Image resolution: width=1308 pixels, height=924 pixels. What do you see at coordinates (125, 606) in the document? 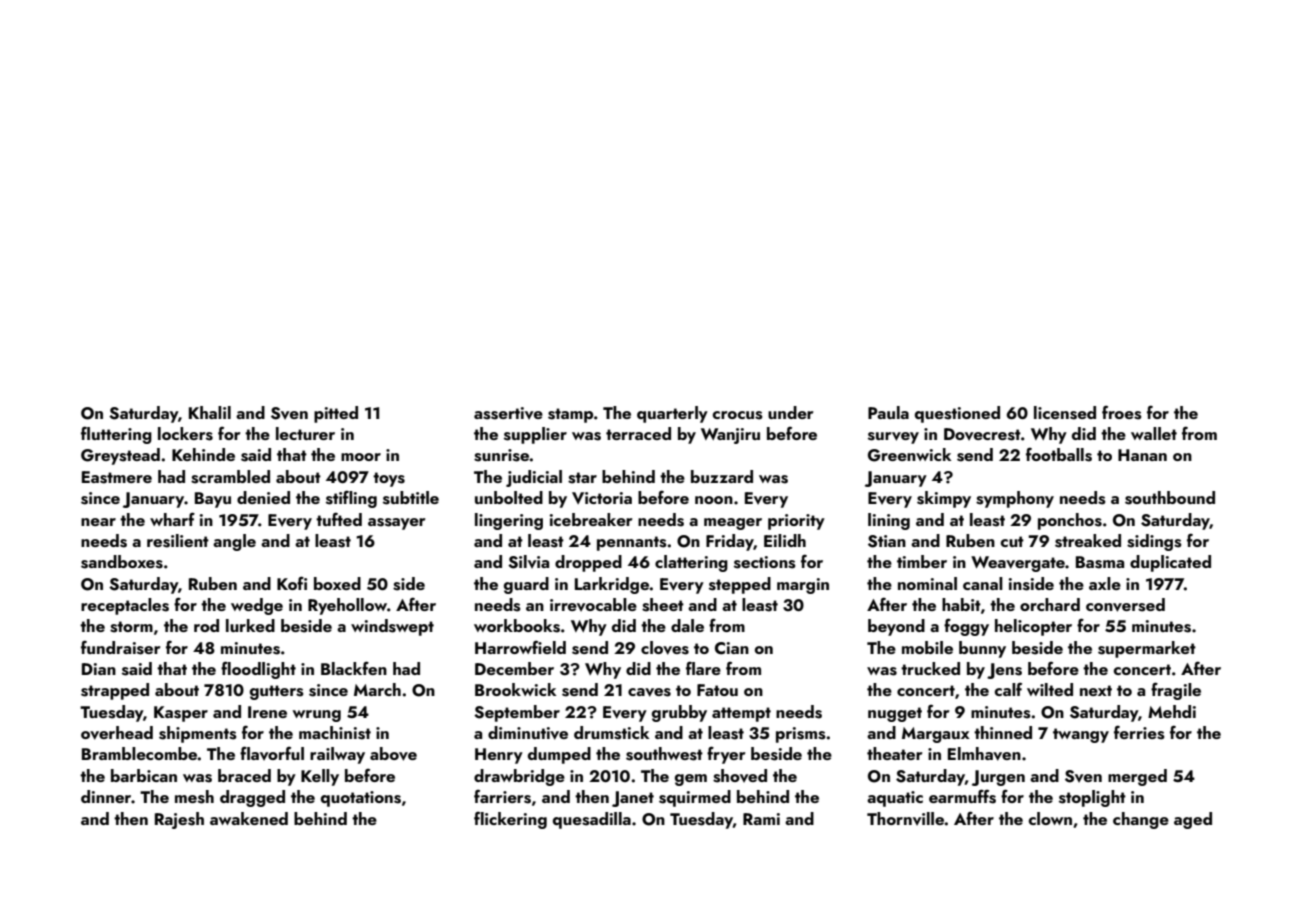
I see `receptacles` at bounding box center [125, 606].
